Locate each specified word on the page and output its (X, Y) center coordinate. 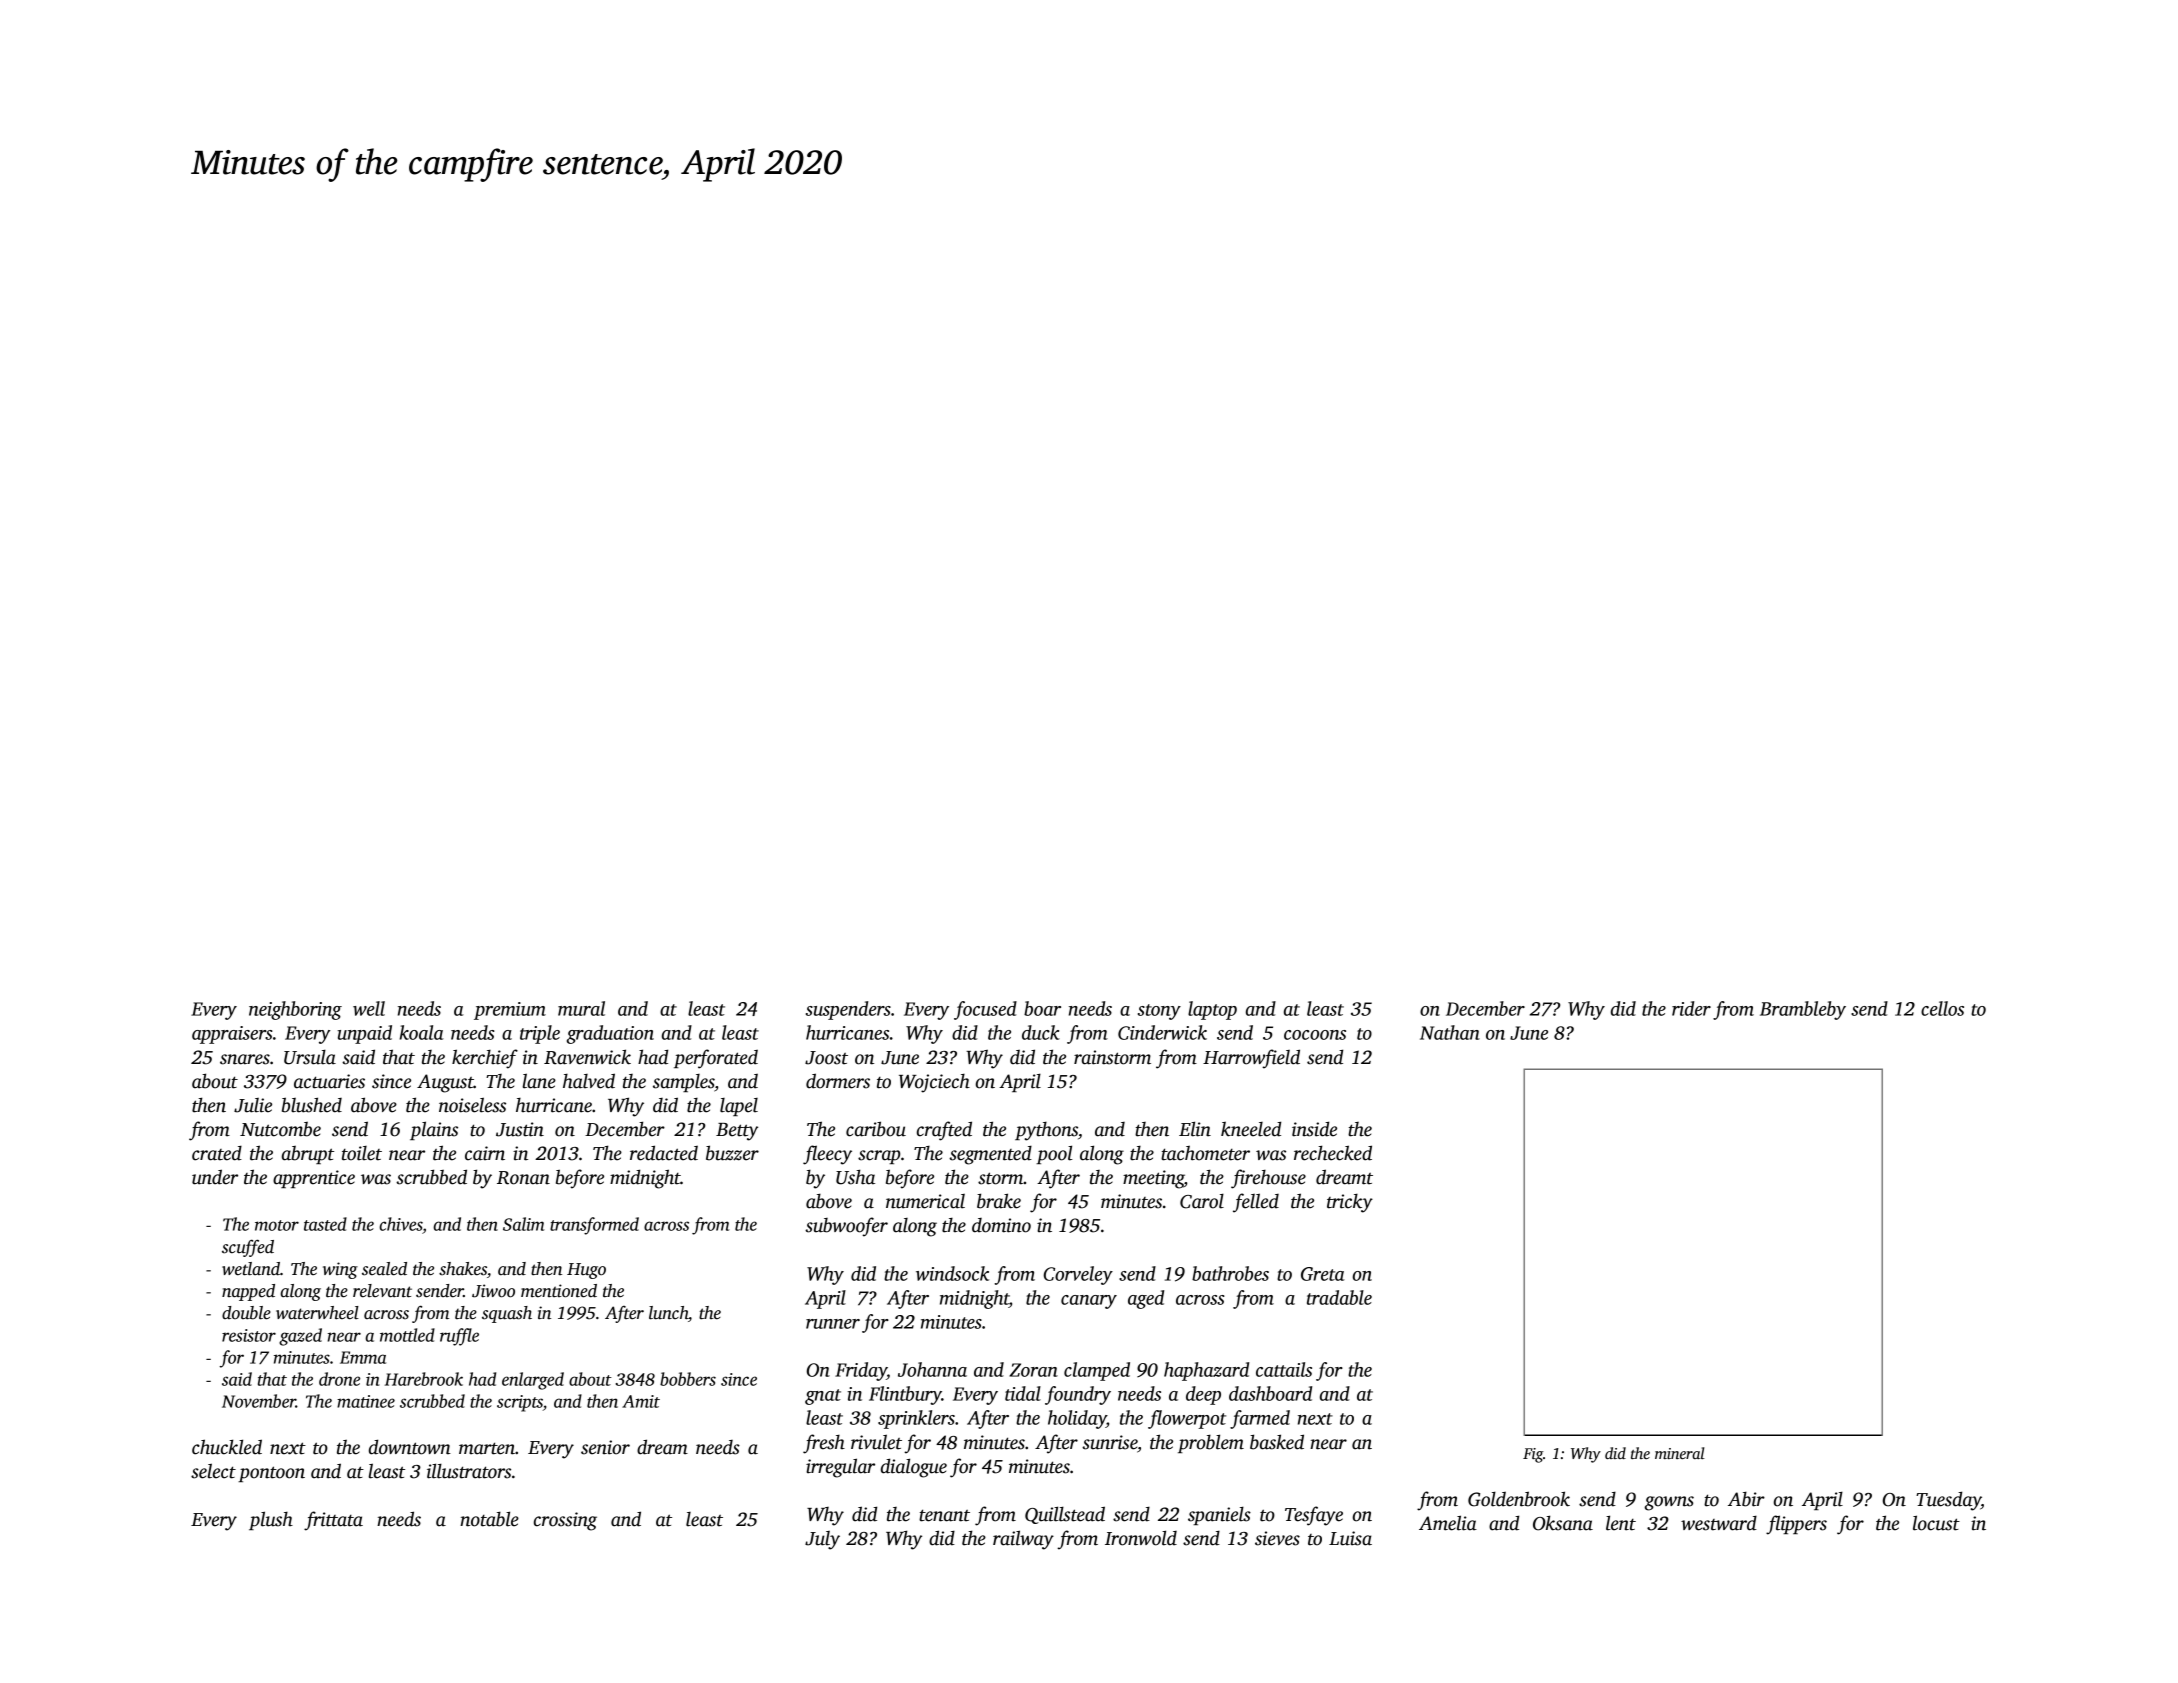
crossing (565, 1521)
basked (1277, 1442)
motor (277, 1225)
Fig (1533, 1455)
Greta (1323, 1274)
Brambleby (1803, 1010)
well (369, 1008)
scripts (520, 1403)
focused (985, 1010)
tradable (1339, 1297)
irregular (840, 1468)
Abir (1746, 1499)
